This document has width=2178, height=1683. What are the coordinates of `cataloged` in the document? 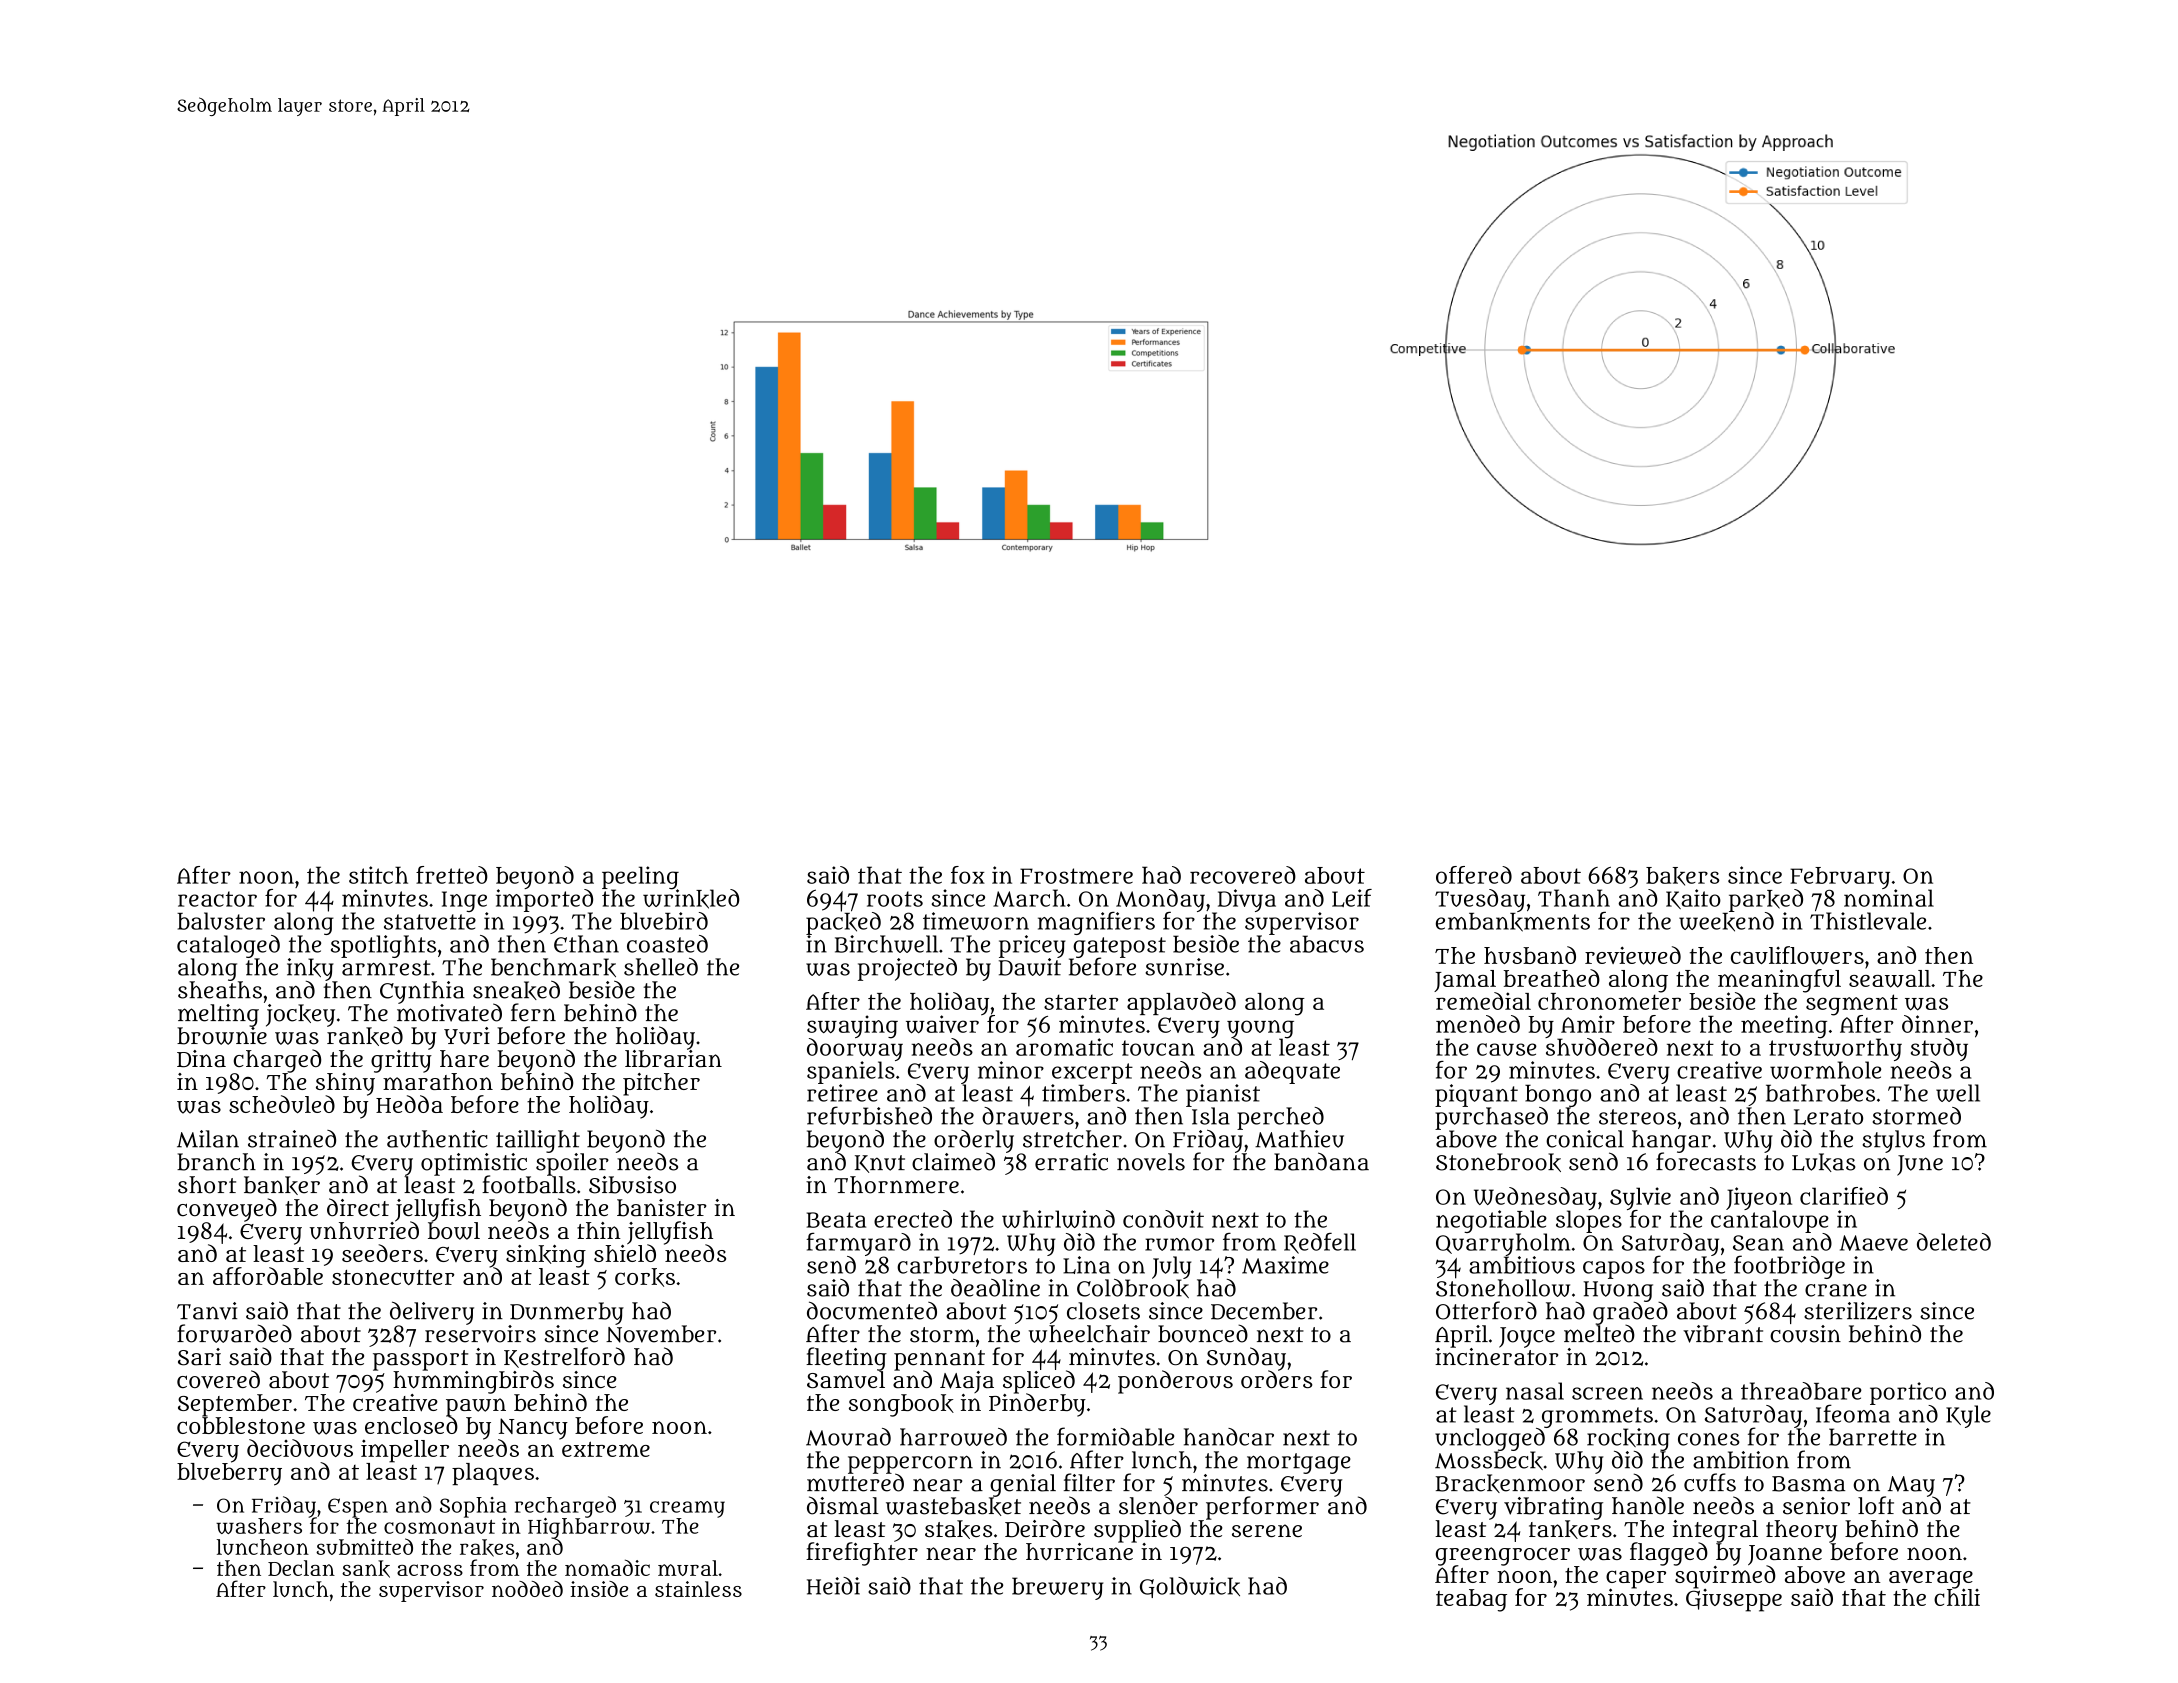 It's located at (228, 946).
